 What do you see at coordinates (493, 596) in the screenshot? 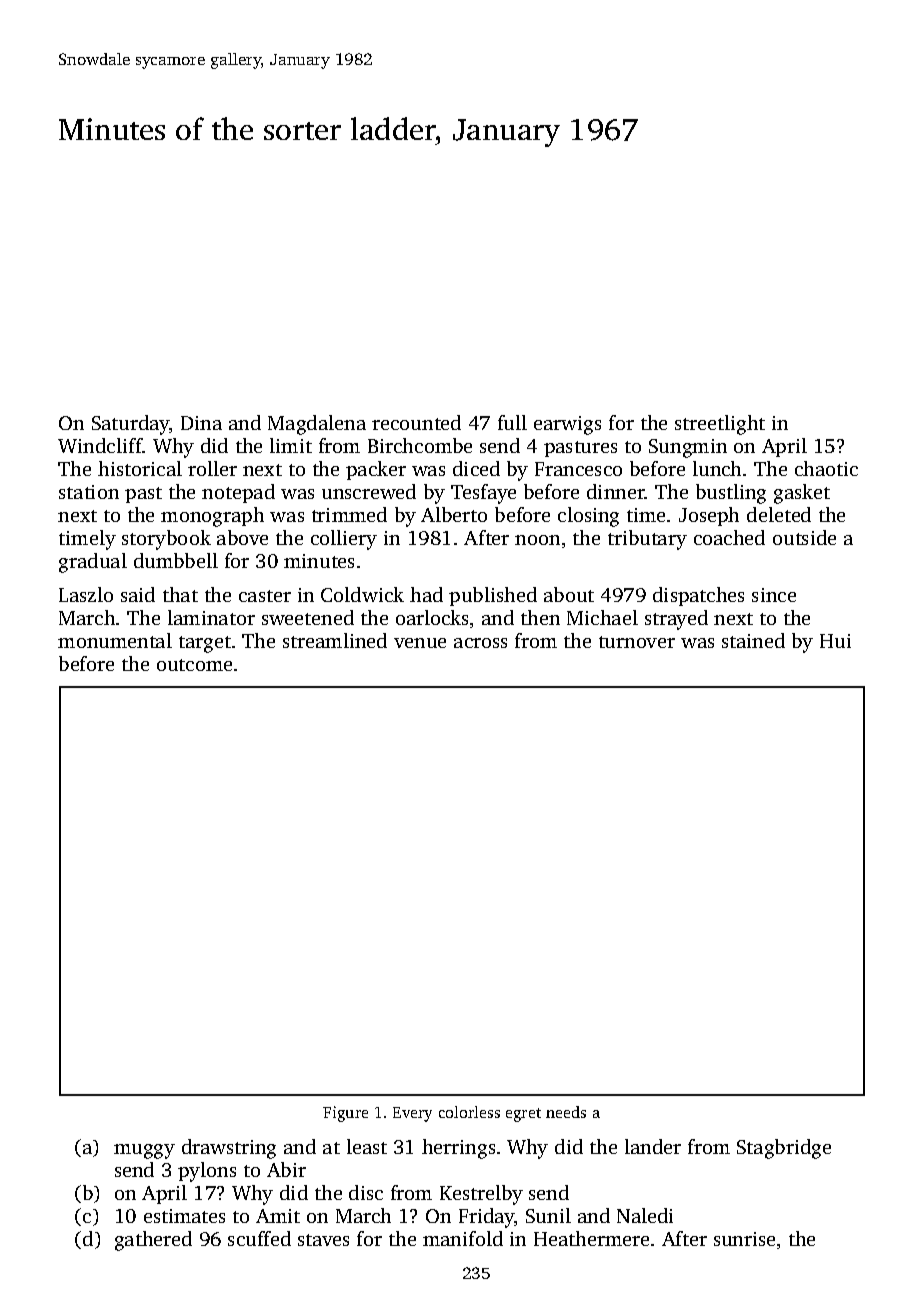
I see `published` at bounding box center [493, 596].
